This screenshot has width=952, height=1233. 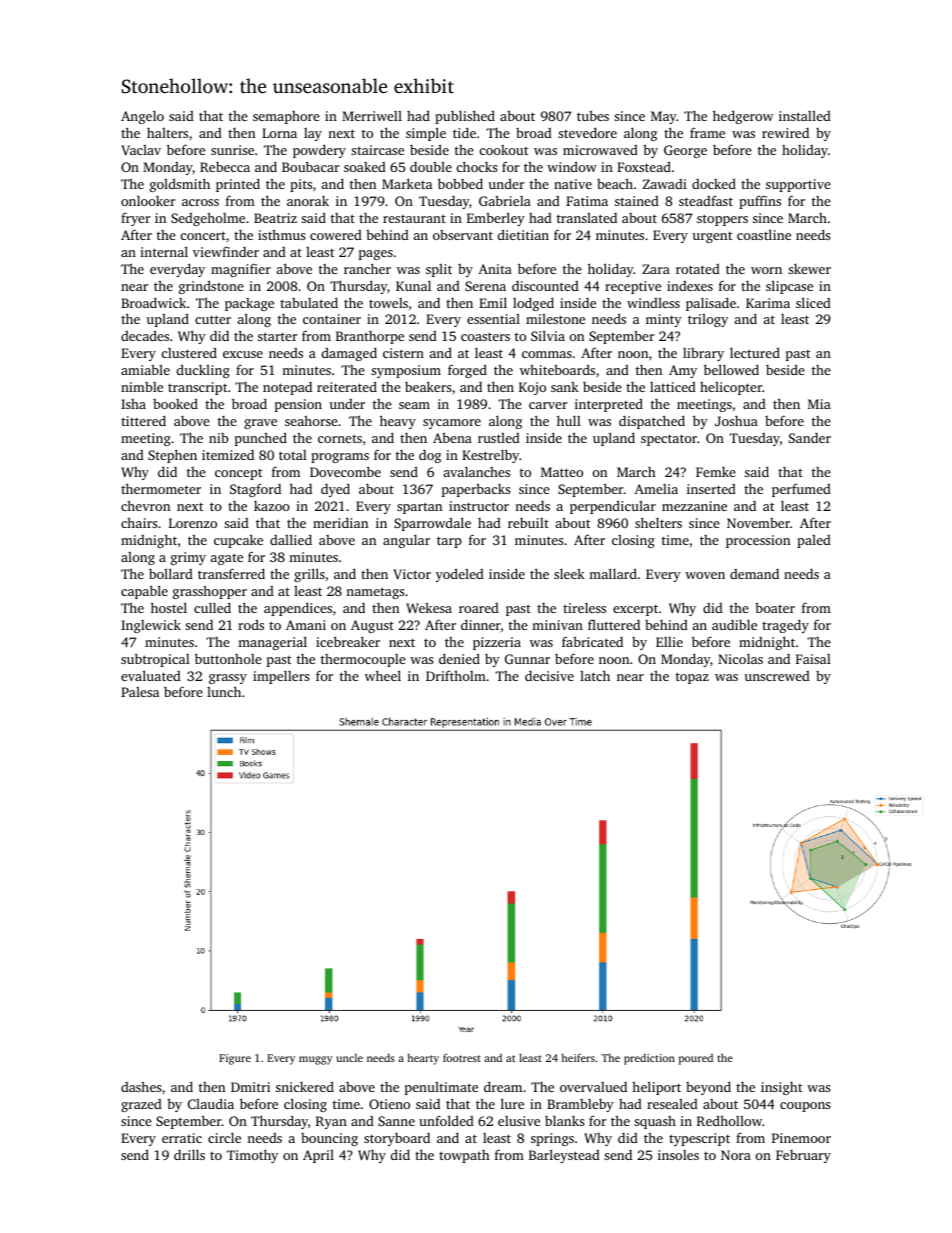 What do you see at coordinates (383, 675) in the screenshot?
I see `wheel` at bounding box center [383, 675].
